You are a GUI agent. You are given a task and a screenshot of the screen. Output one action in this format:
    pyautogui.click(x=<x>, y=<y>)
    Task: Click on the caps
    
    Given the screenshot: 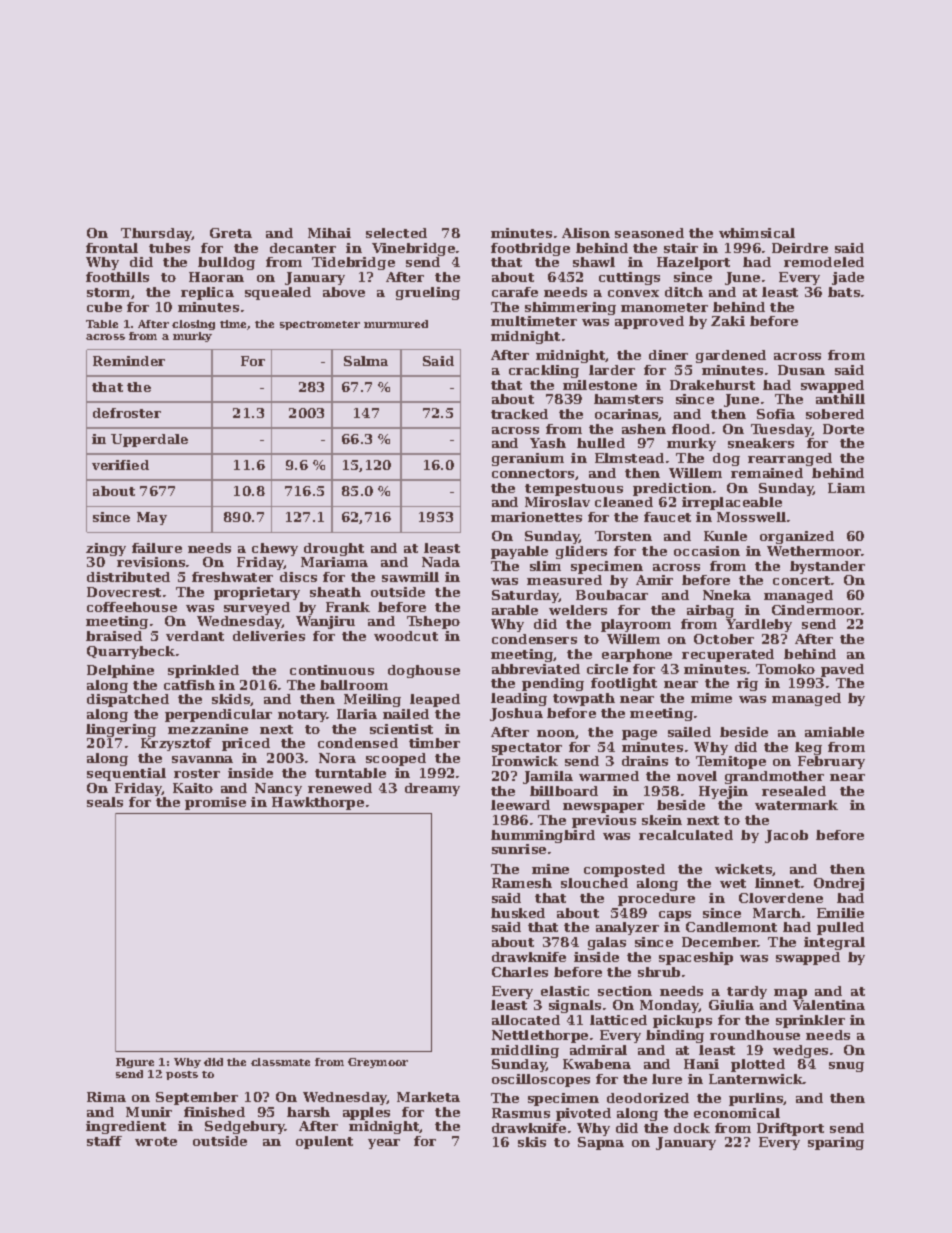 What is the action you would take?
    pyautogui.click(x=675, y=916)
